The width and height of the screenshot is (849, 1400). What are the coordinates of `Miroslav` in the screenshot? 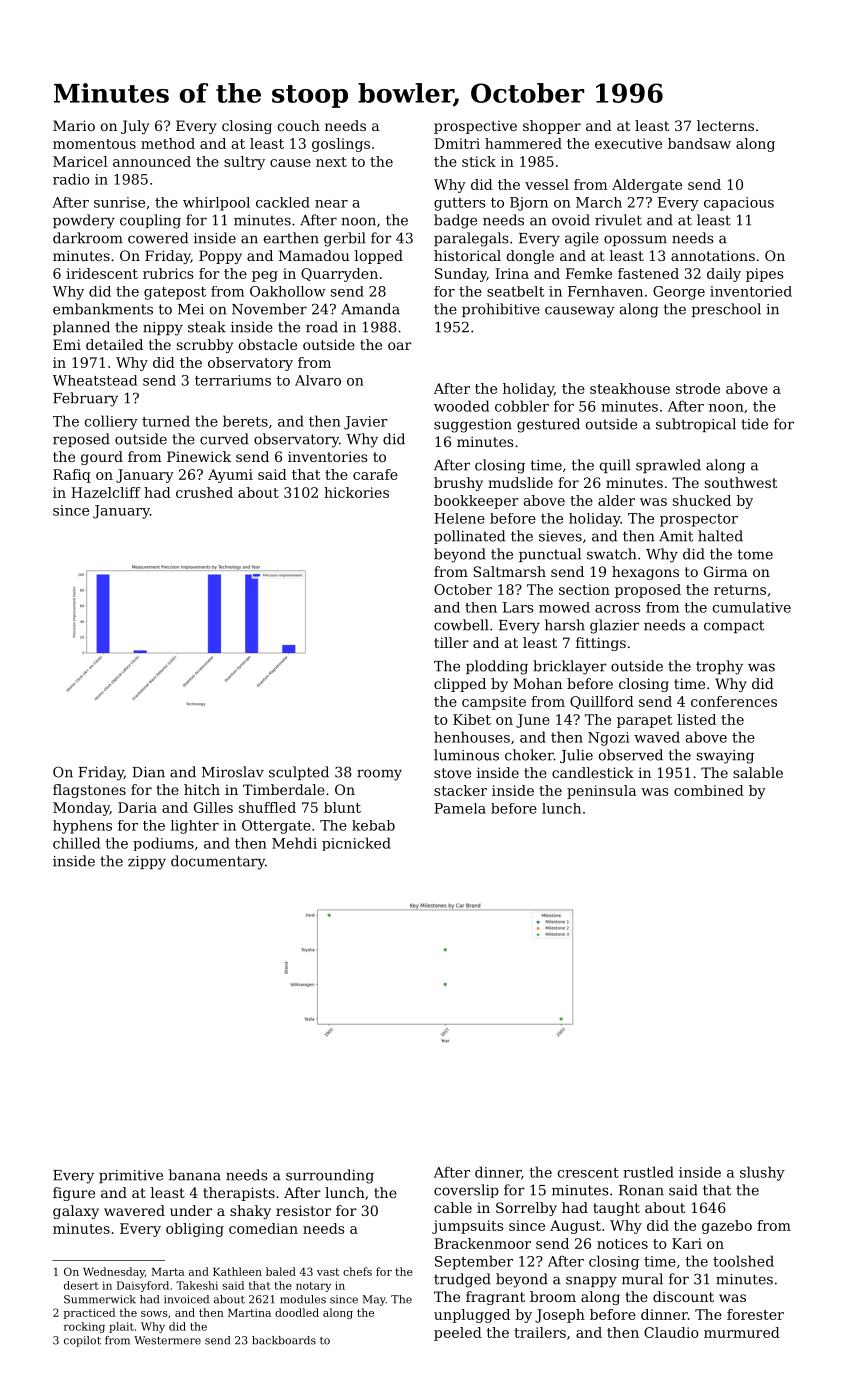 It's located at (233, 772).
